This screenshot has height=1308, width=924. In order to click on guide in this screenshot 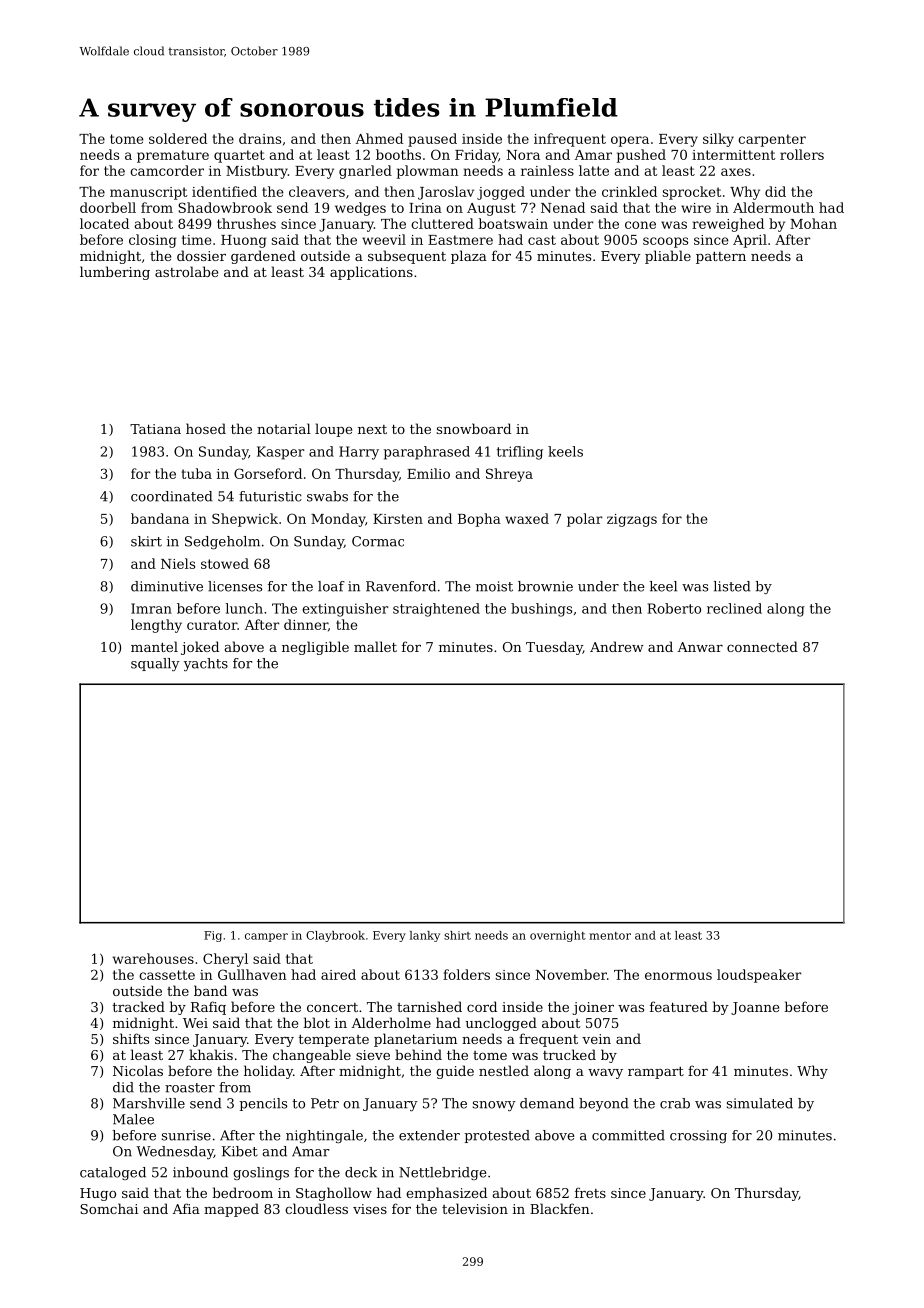, I will do `click(455, 1072)`.
